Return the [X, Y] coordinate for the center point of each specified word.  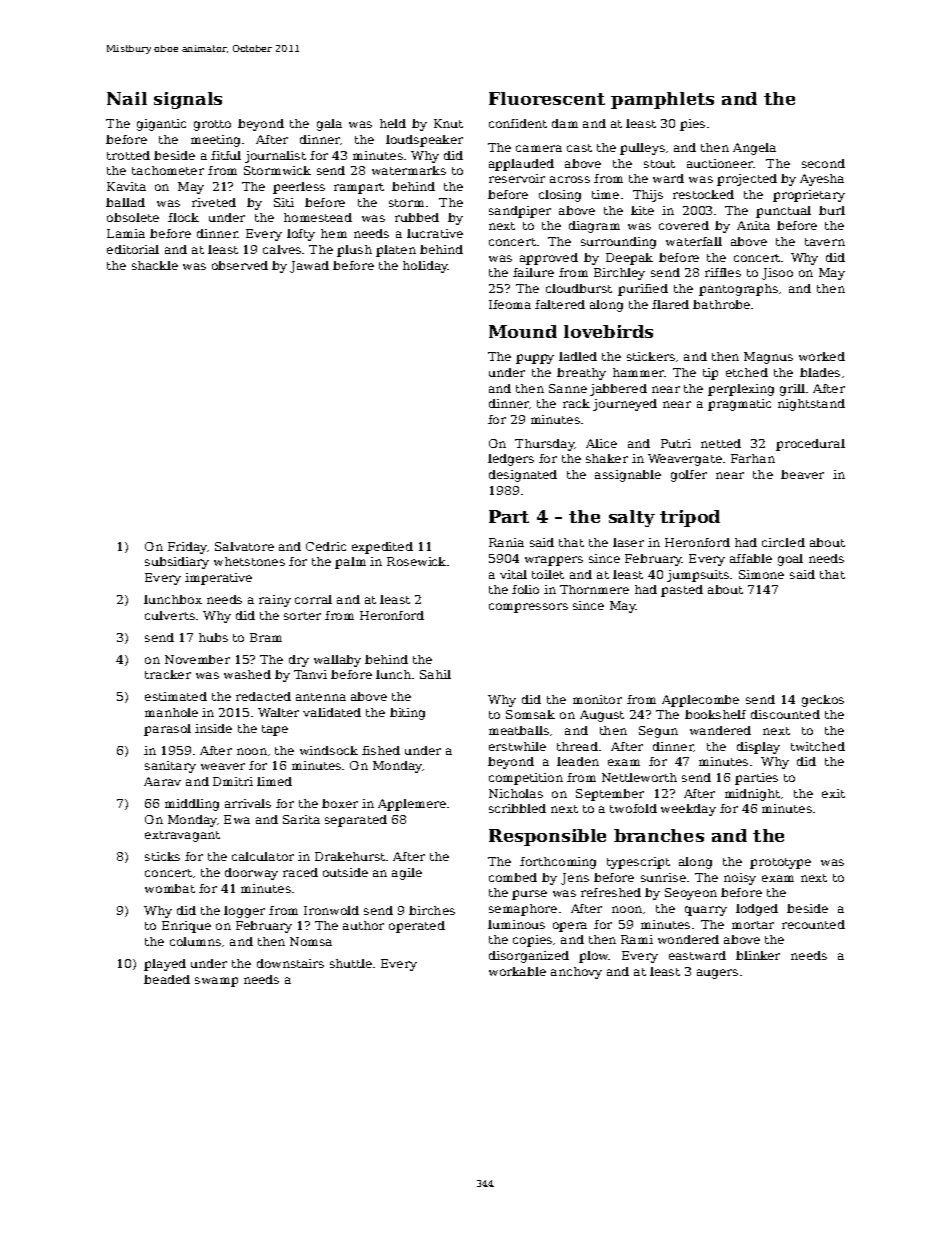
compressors [528, 608]
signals [188, 100]
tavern [825, 242]
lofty [301, 235]
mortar [753, 925]
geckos [823, 701]
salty [632, 518]
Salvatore [244, 546]
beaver [802, 474]
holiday [425, 267]
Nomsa [311, 941]
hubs [213, 637]
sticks [162, 856]
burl [832, 210]
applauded [521, 165]
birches [432, 910]
